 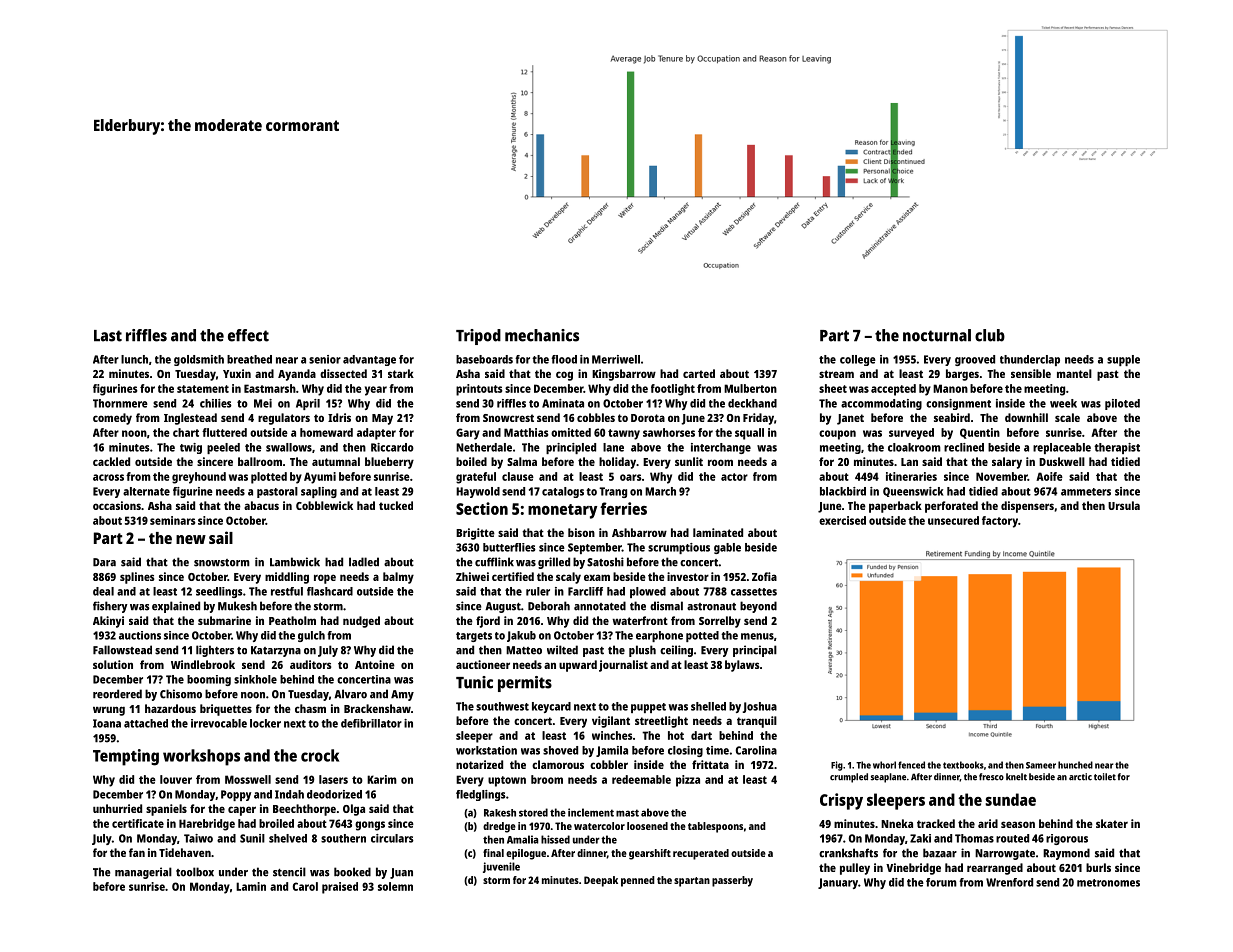 I want to click on Zofia, so click(x=764, y=576).
